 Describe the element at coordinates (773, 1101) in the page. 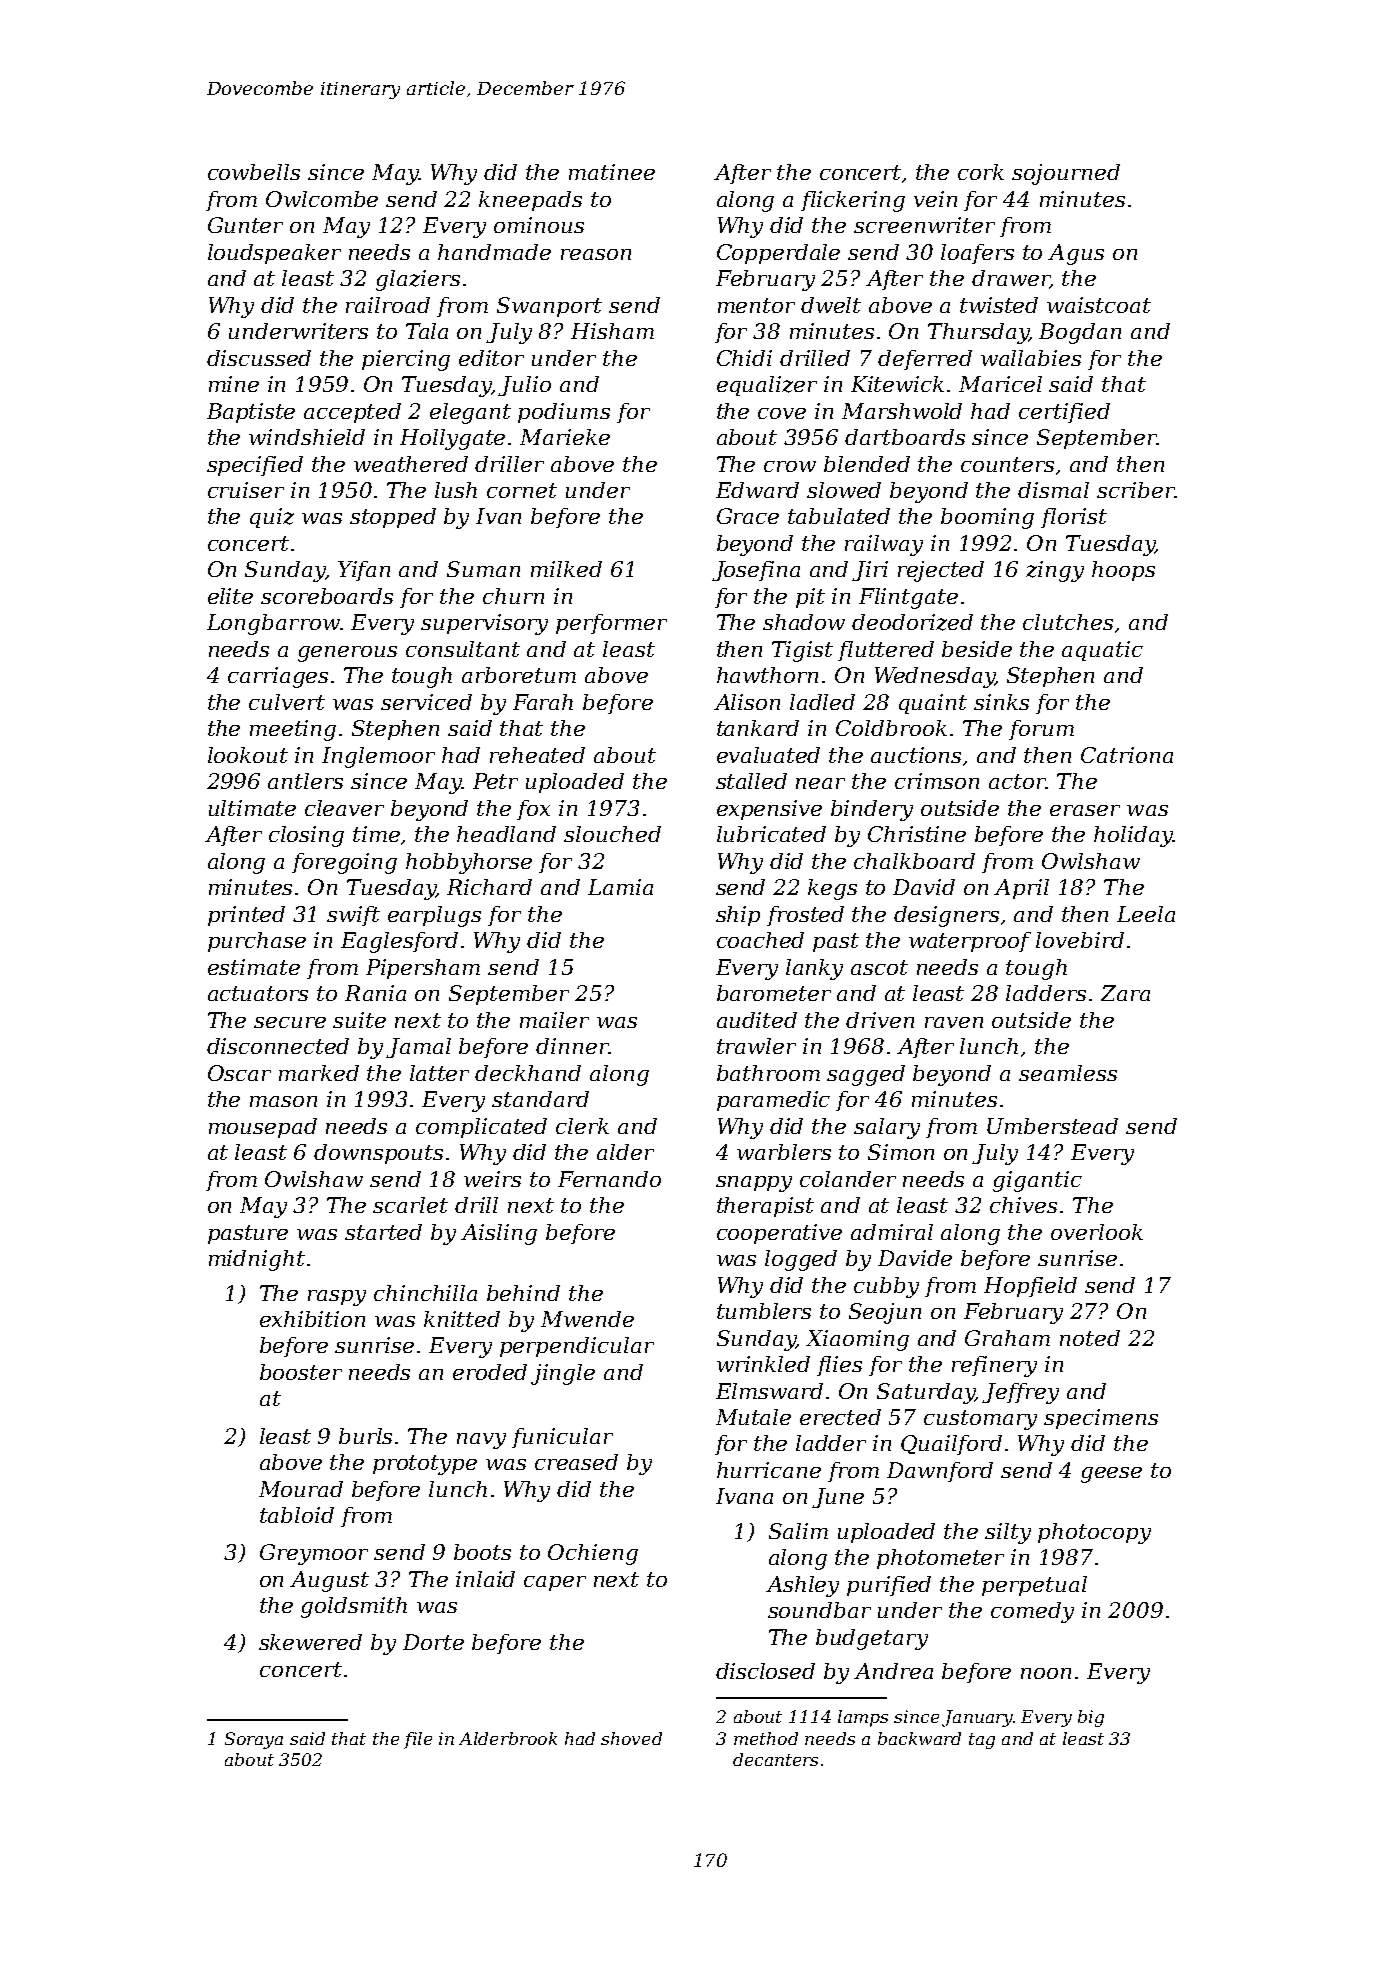

I see `paramedic` at that location.
